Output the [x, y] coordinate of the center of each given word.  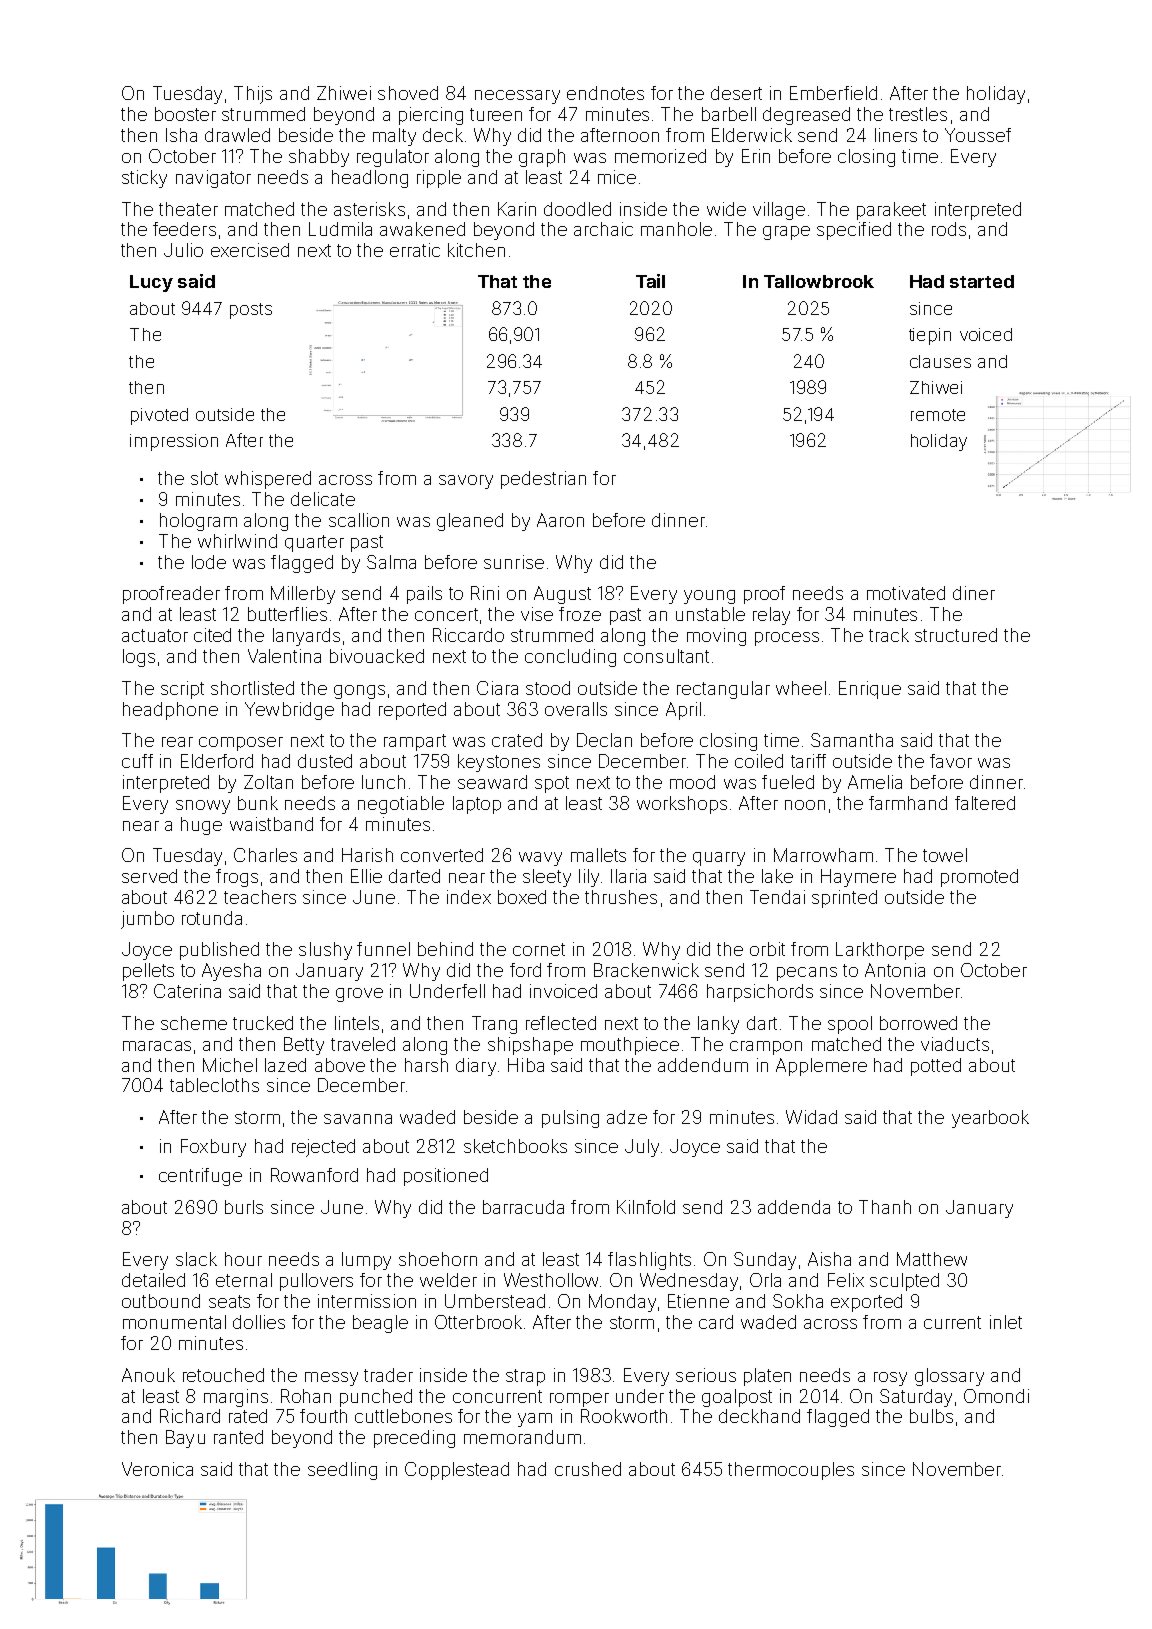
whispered [268, 480]
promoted [979, 878]
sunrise [514, 562]
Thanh [885, 1207]
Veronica [157, 1469]
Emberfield [833, 93]
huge [201, 826]
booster [185, 114]
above [340, 1065]
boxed [522, 897]
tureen [496, 114]
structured [956, 635]
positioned [446, 1177]
